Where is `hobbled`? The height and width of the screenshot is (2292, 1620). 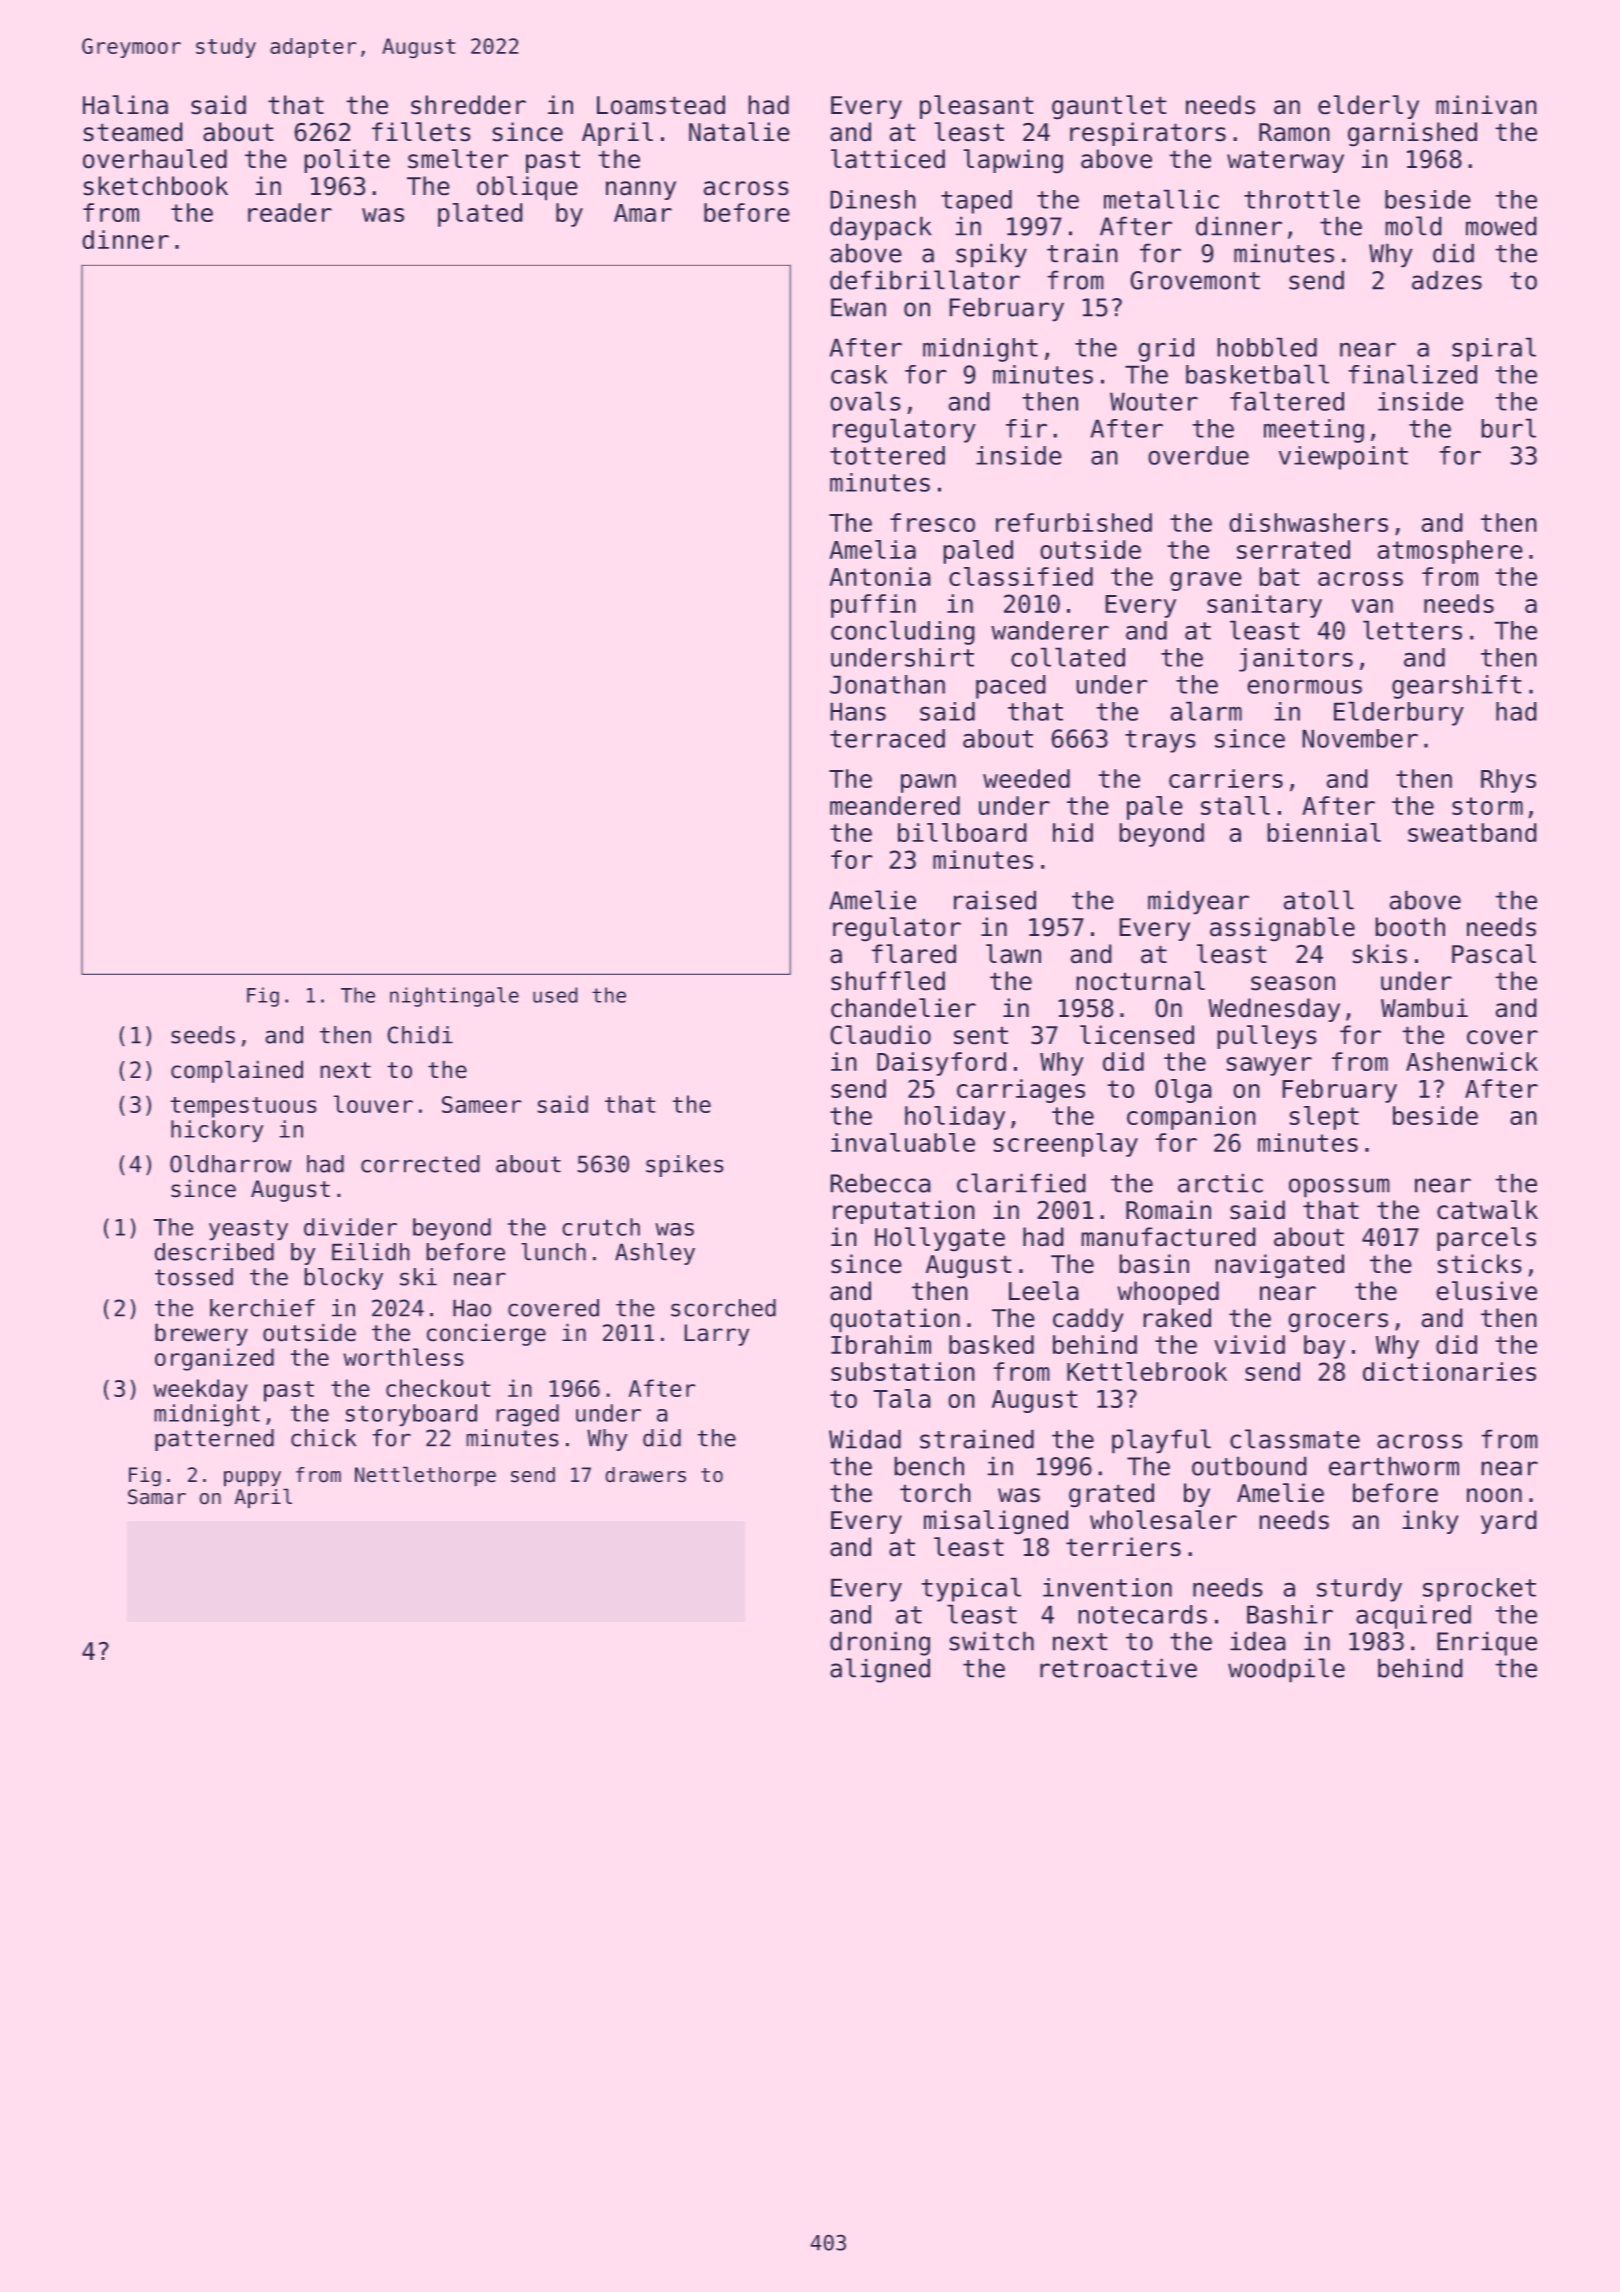 hobbled is located at coordinates (1267, 347).
